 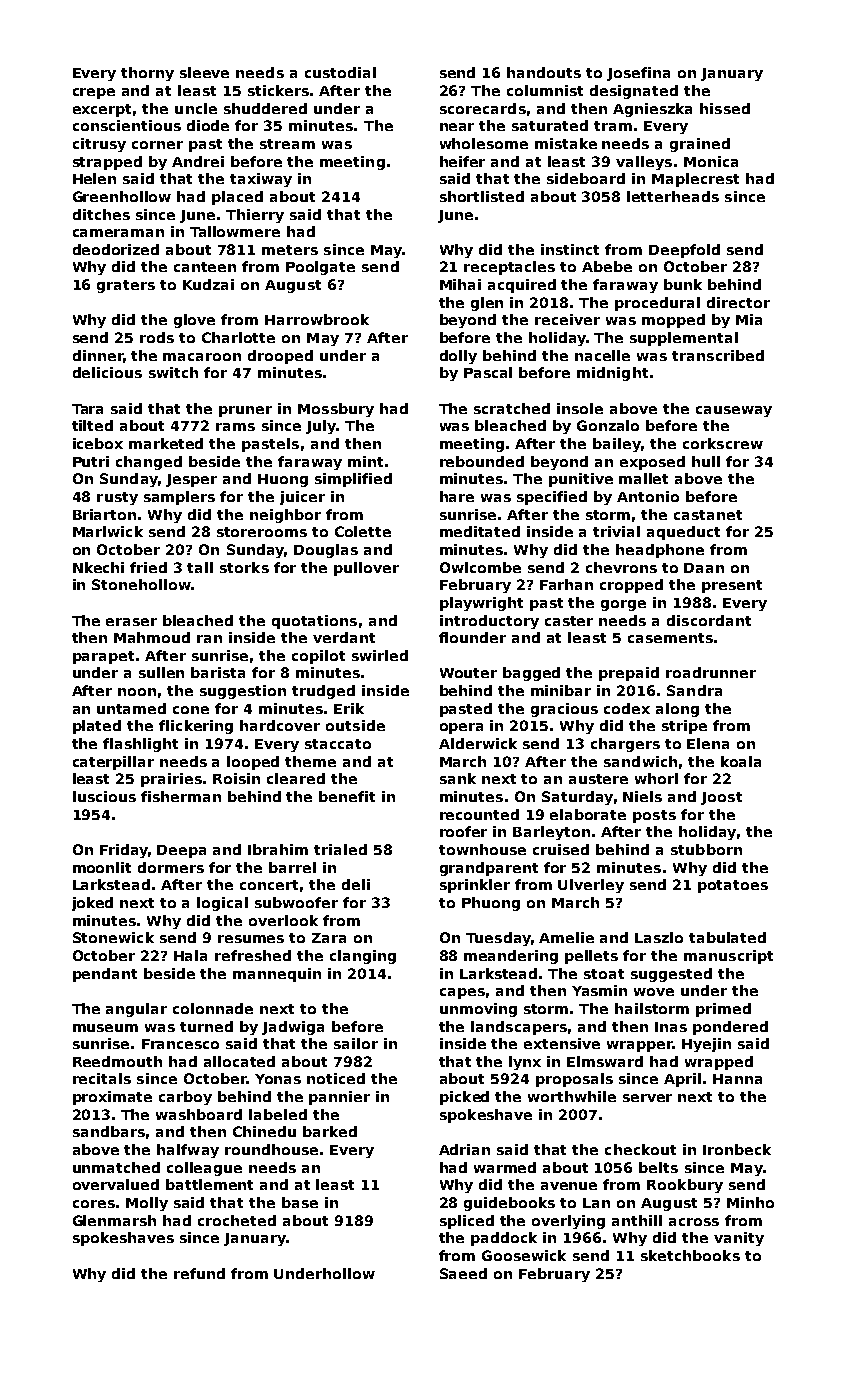 What do you see at coordinates (237, 198) in the image?
I see `placed` at bounding box center [237, 198].
